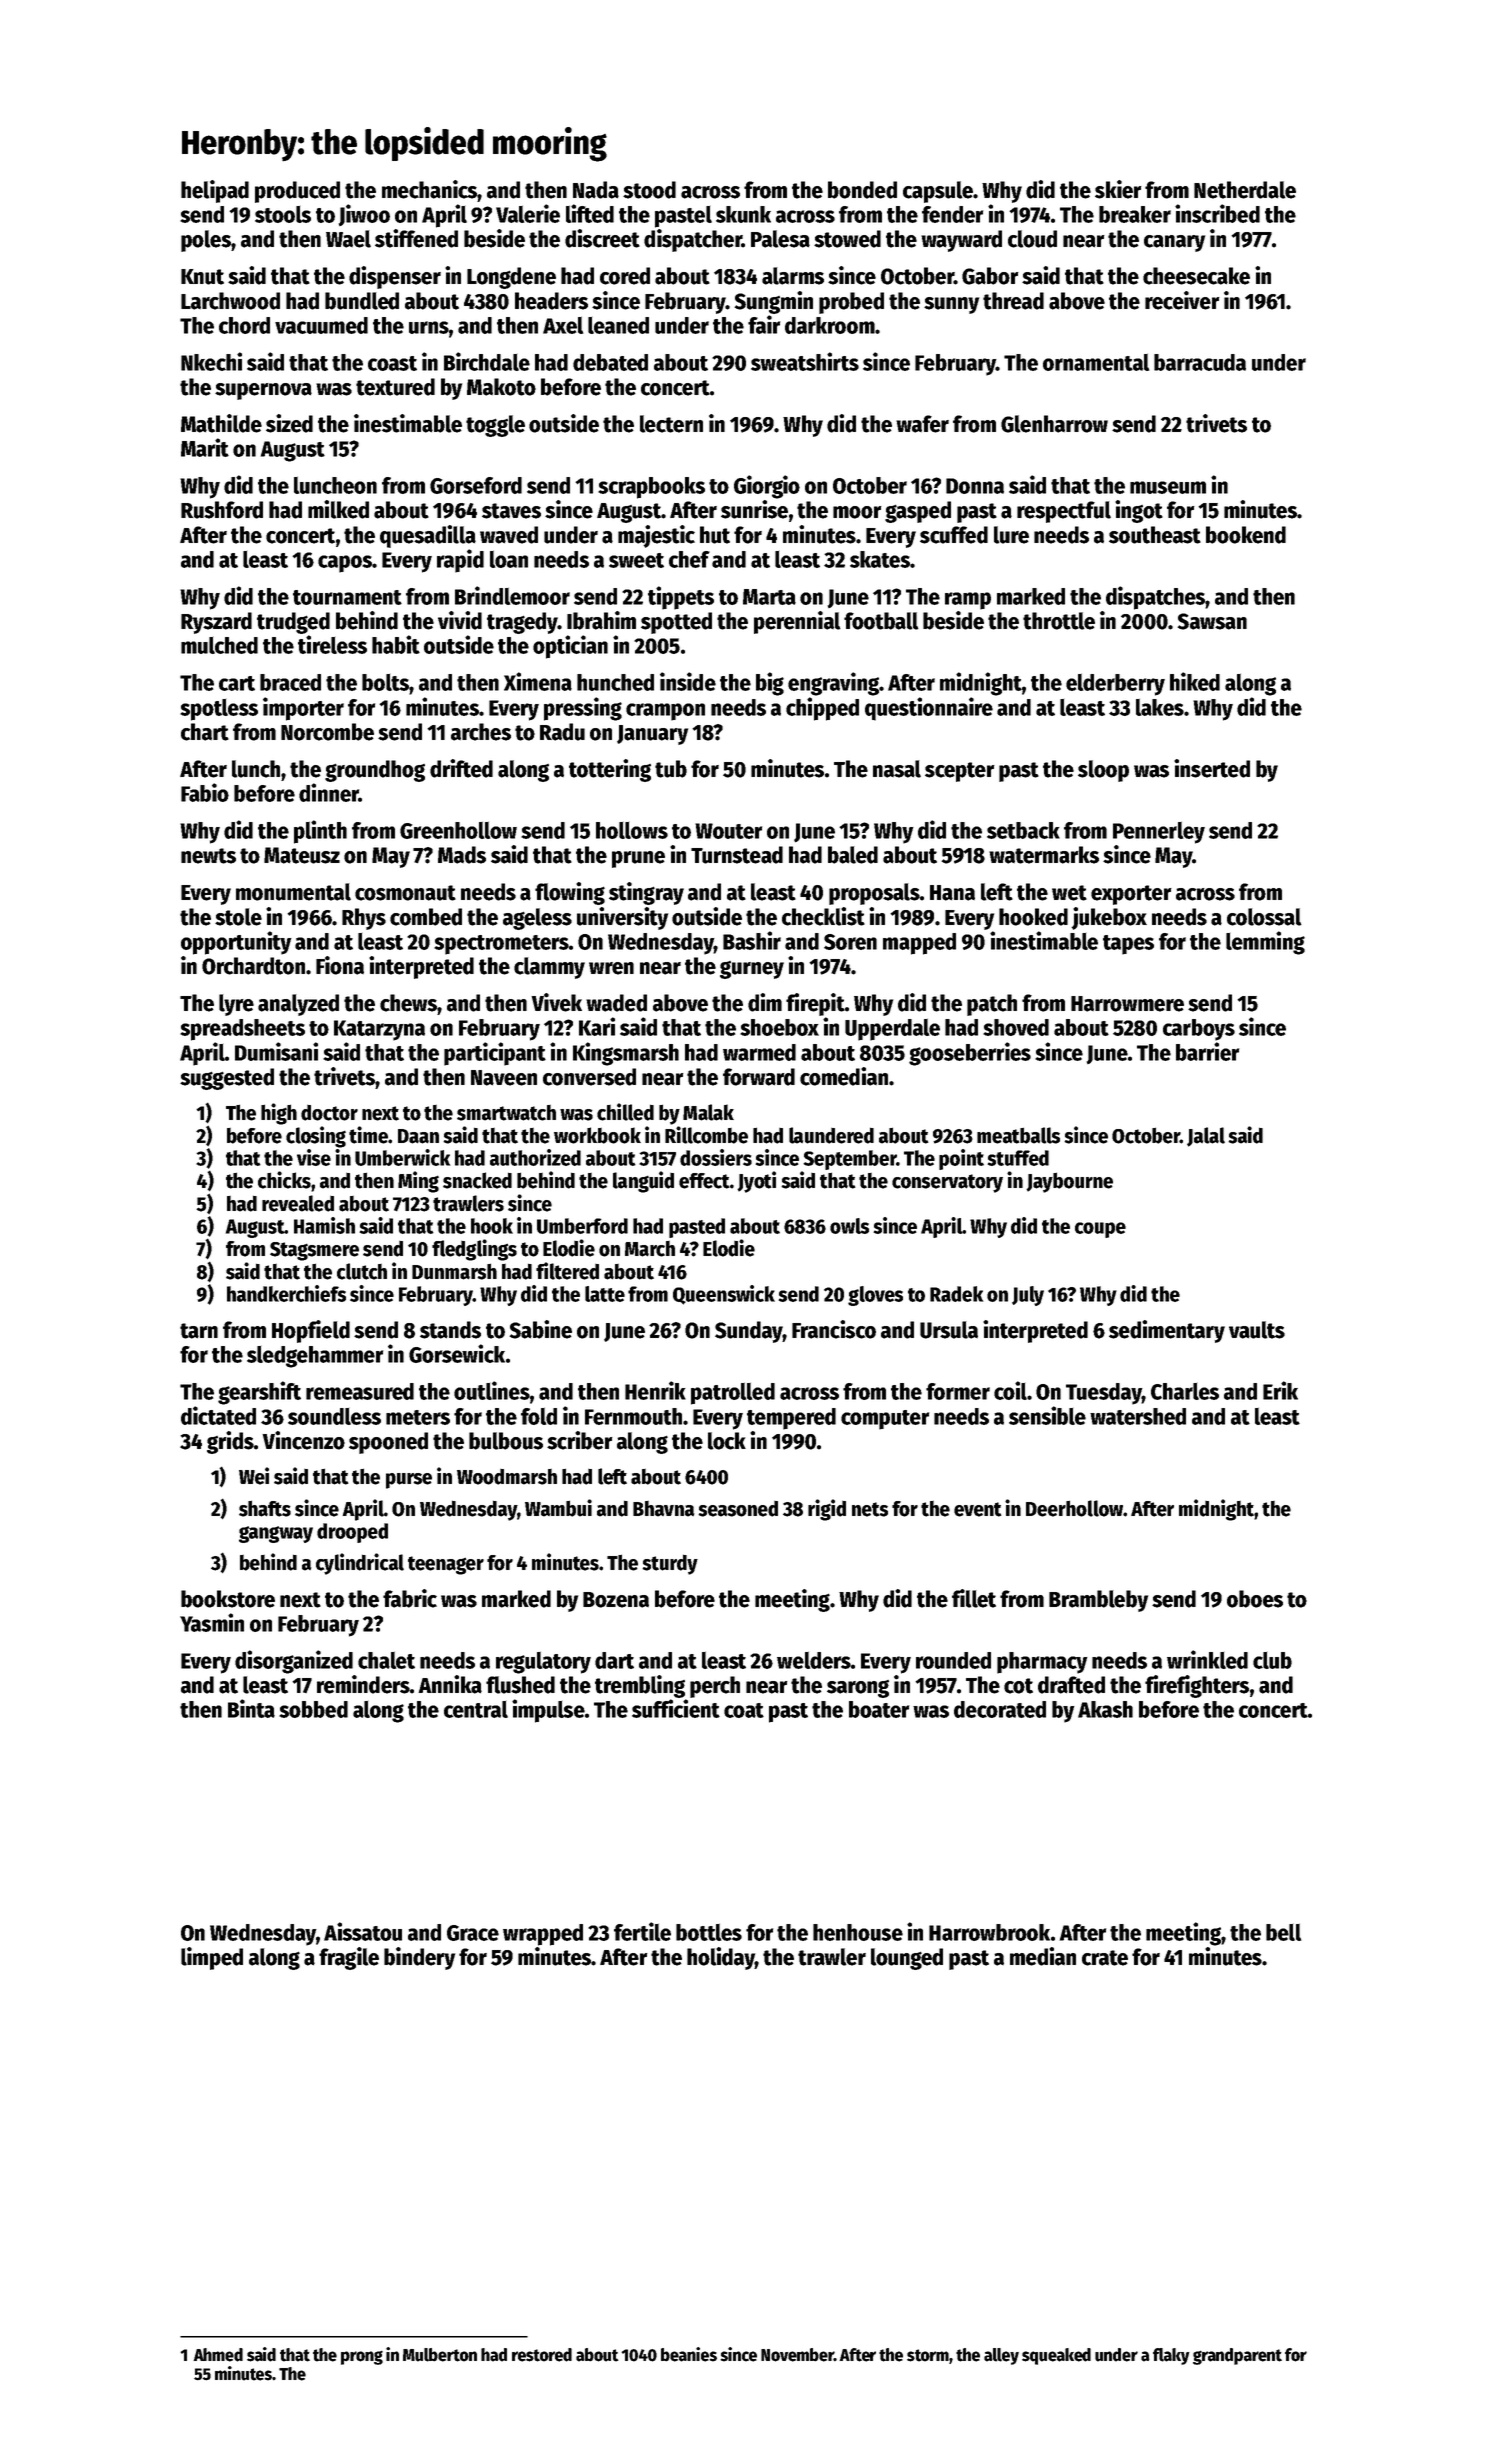 This document has width=1496, height=2464. I want to click on wafer, so click(922, 424).
